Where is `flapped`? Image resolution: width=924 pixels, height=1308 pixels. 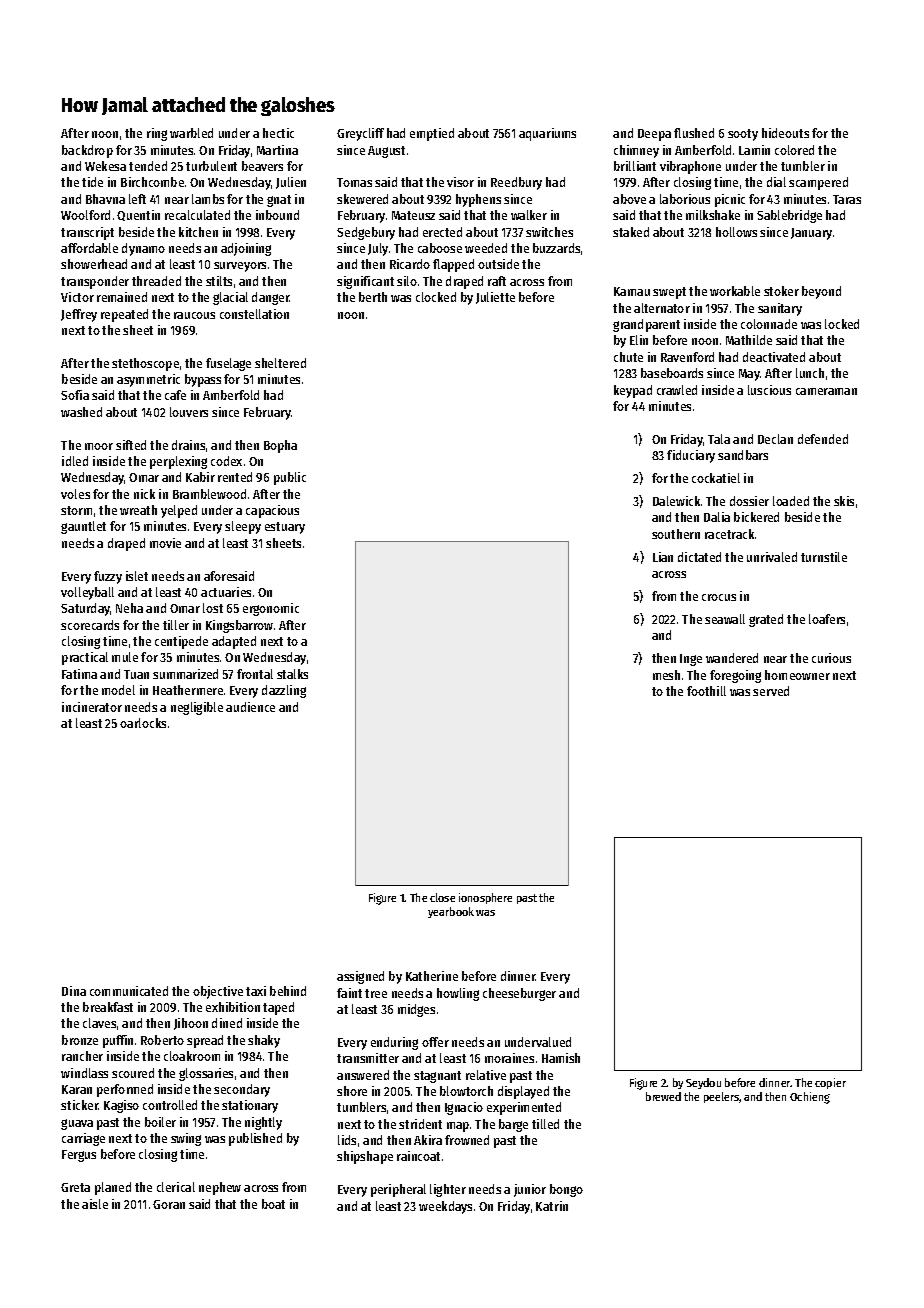
flapped is located at coordinates (453, 265).
